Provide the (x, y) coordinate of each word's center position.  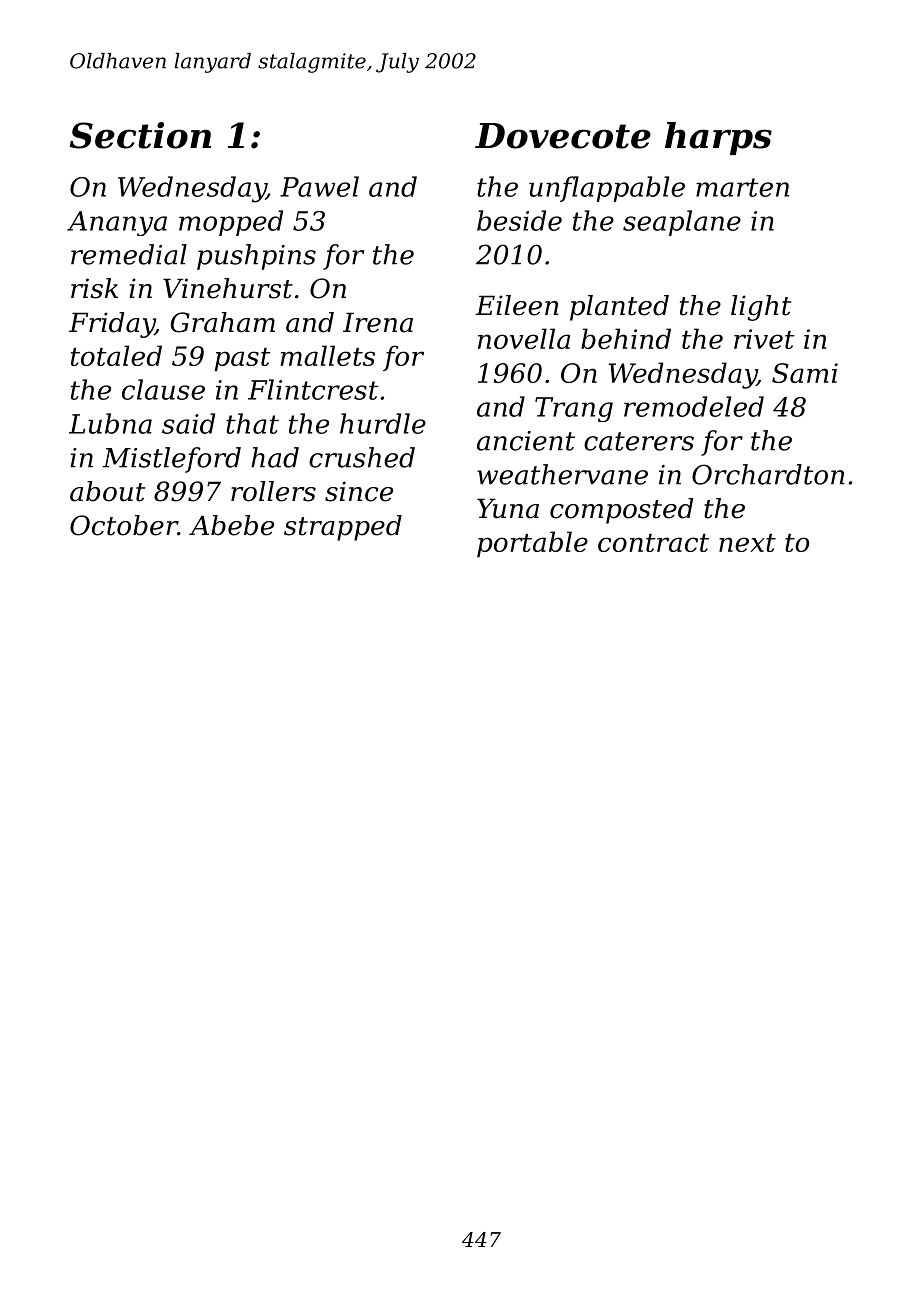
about (107, 491)
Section (140, 135)
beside (519, 220)
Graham (223, 322)
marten (742, 187)
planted (619, 308)
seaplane (682, 223)
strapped (343, 528)
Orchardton (768, 474)
